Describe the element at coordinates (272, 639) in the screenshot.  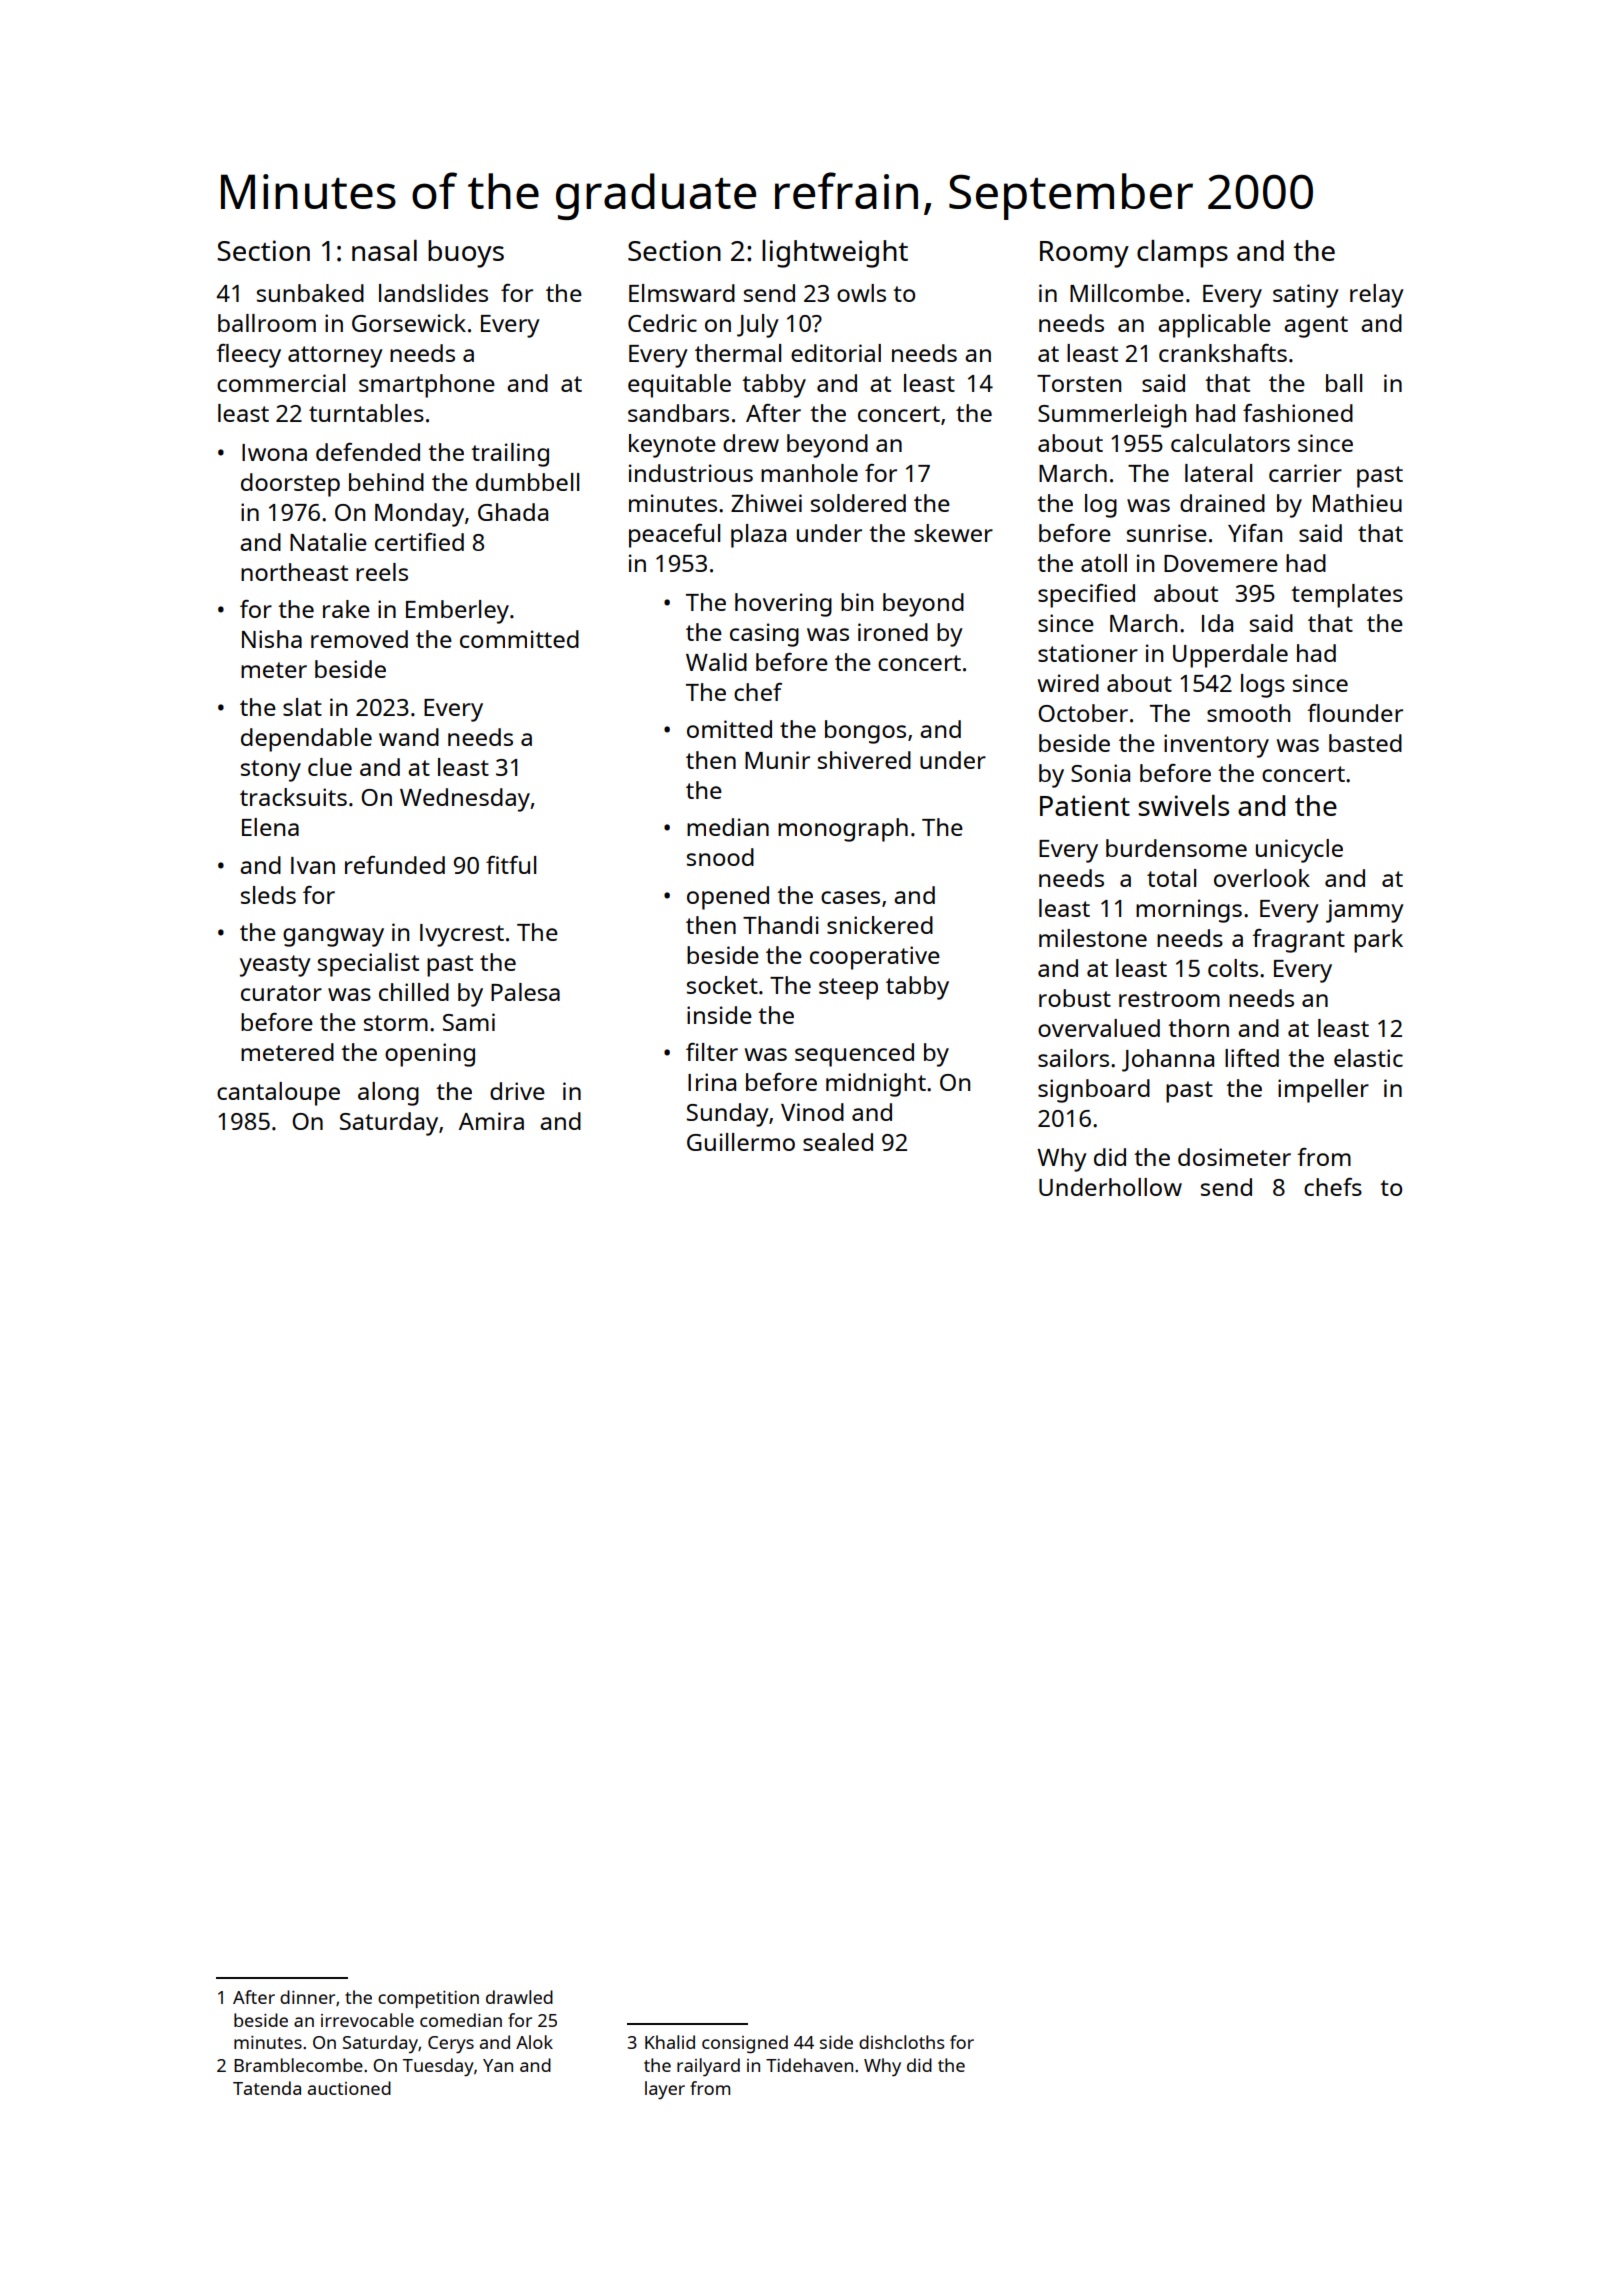
I see `Nisha` at that location.
